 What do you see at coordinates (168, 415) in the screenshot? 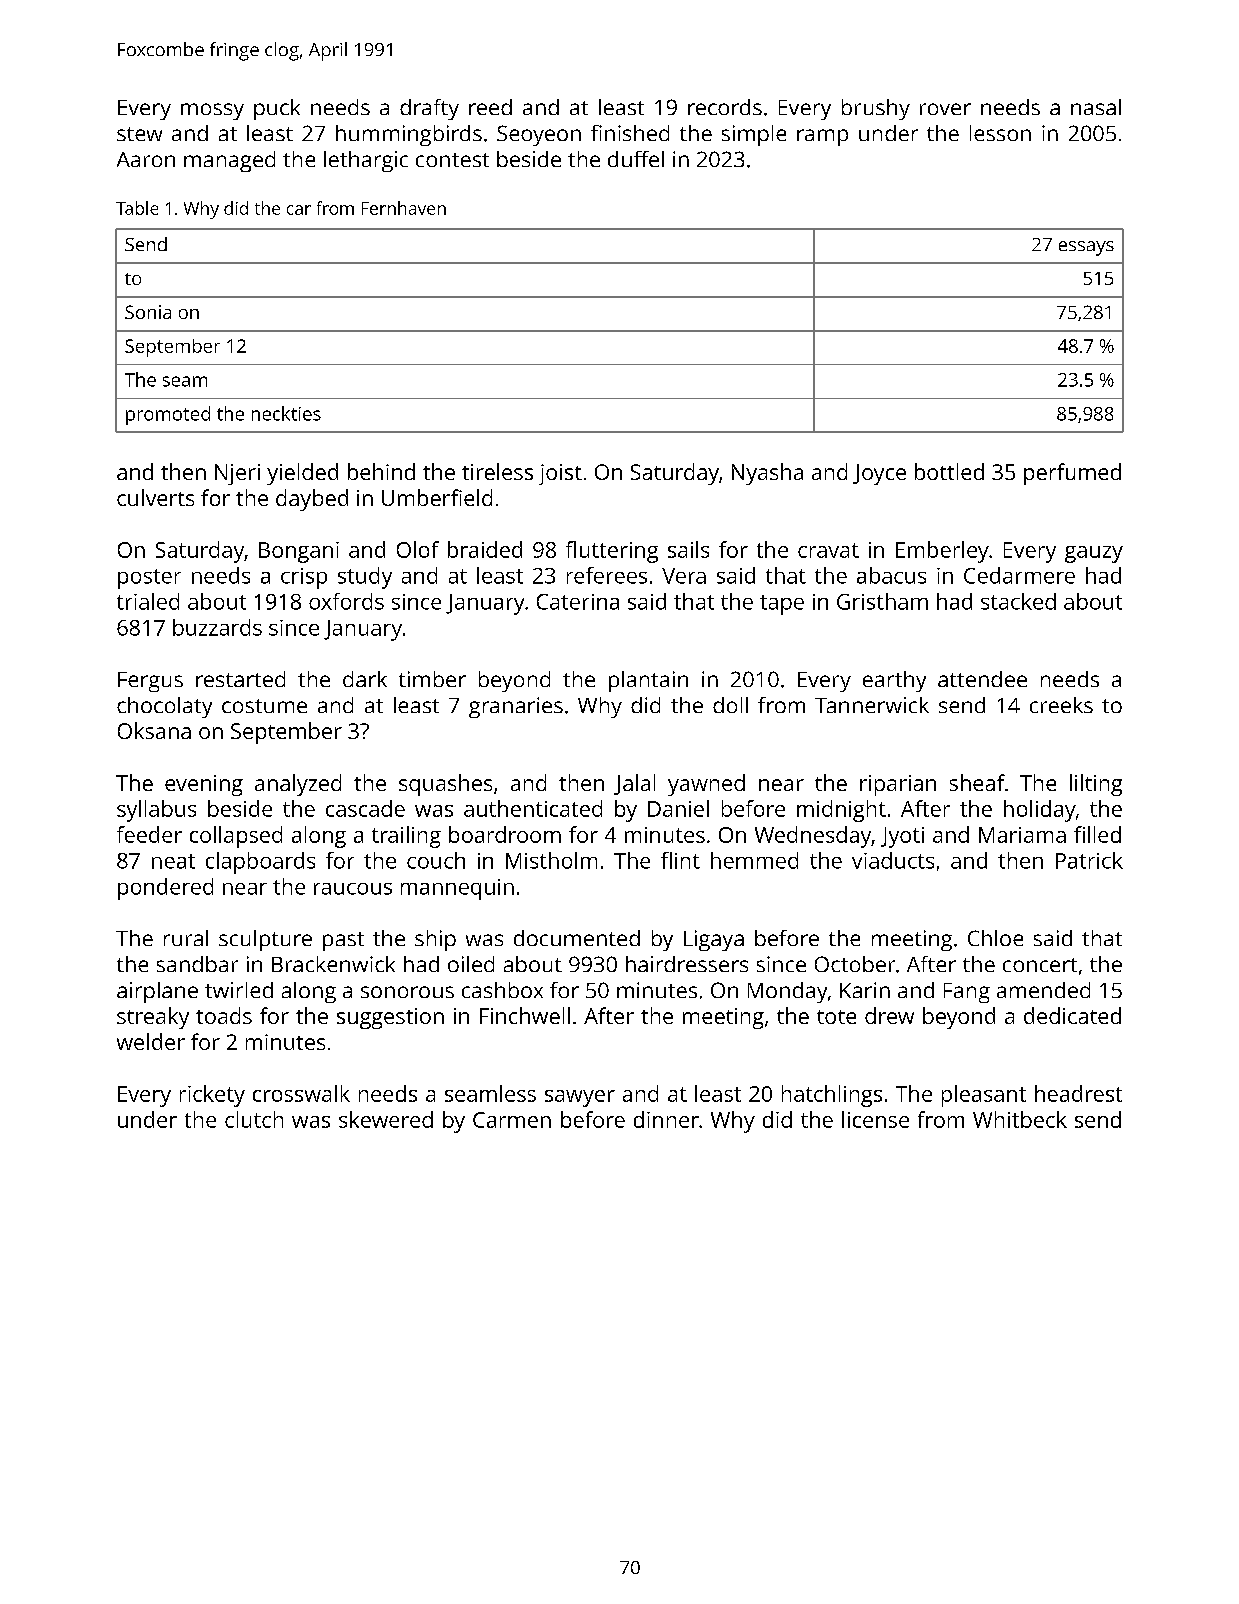
I see `promoted` at bounding box center [168, 415].
